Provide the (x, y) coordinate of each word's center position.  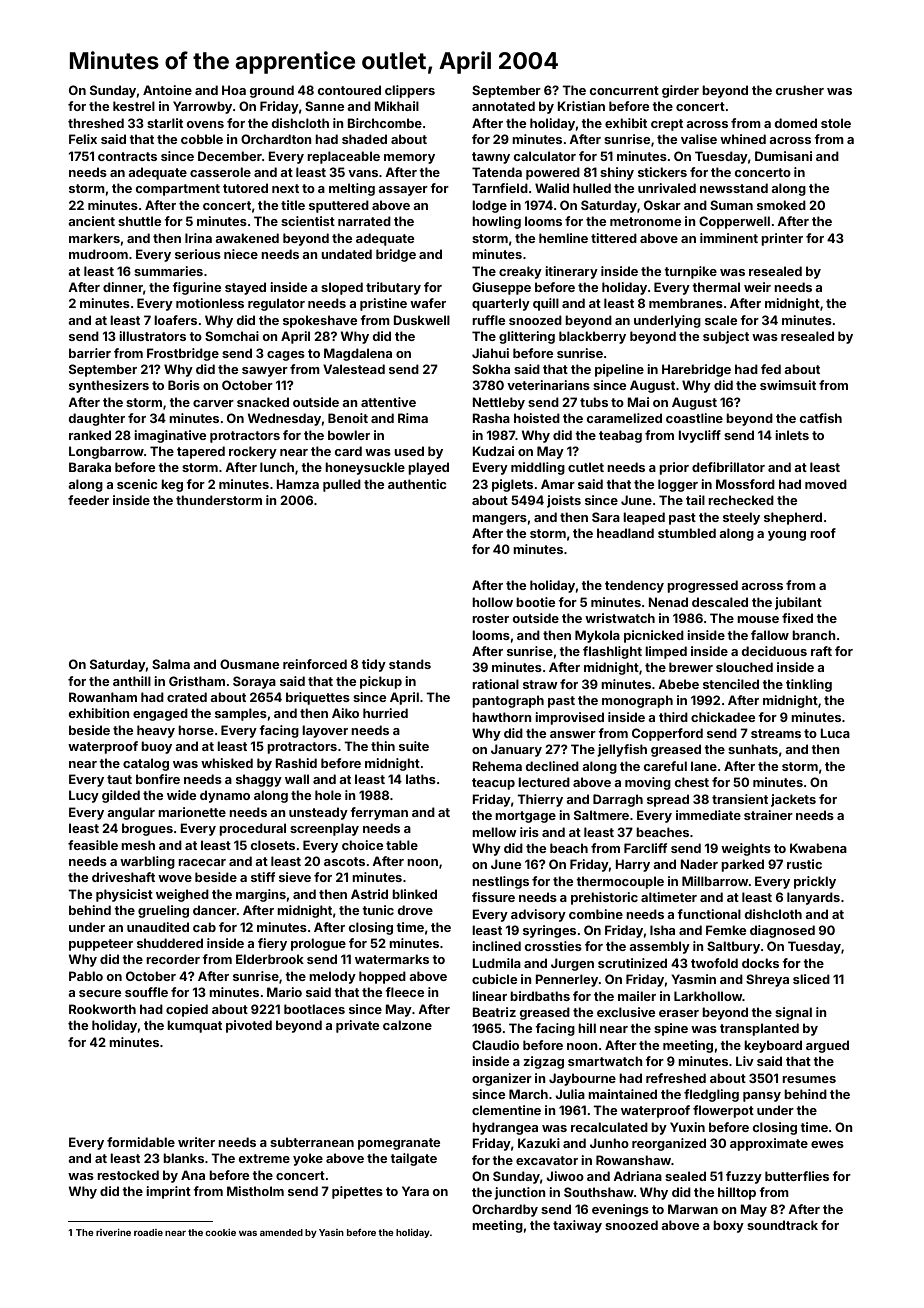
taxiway (577, 1226)
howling (496, 222)
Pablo (86, 976)
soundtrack (782, 1225)
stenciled (731, 684)
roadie (148, 1232)
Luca (835, 733)
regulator (276, 304)
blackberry (592, 337)
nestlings (500, 882)
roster (490, 618)
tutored (245, 188)
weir (757, 287)
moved (826, 484)
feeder (88, 500)
